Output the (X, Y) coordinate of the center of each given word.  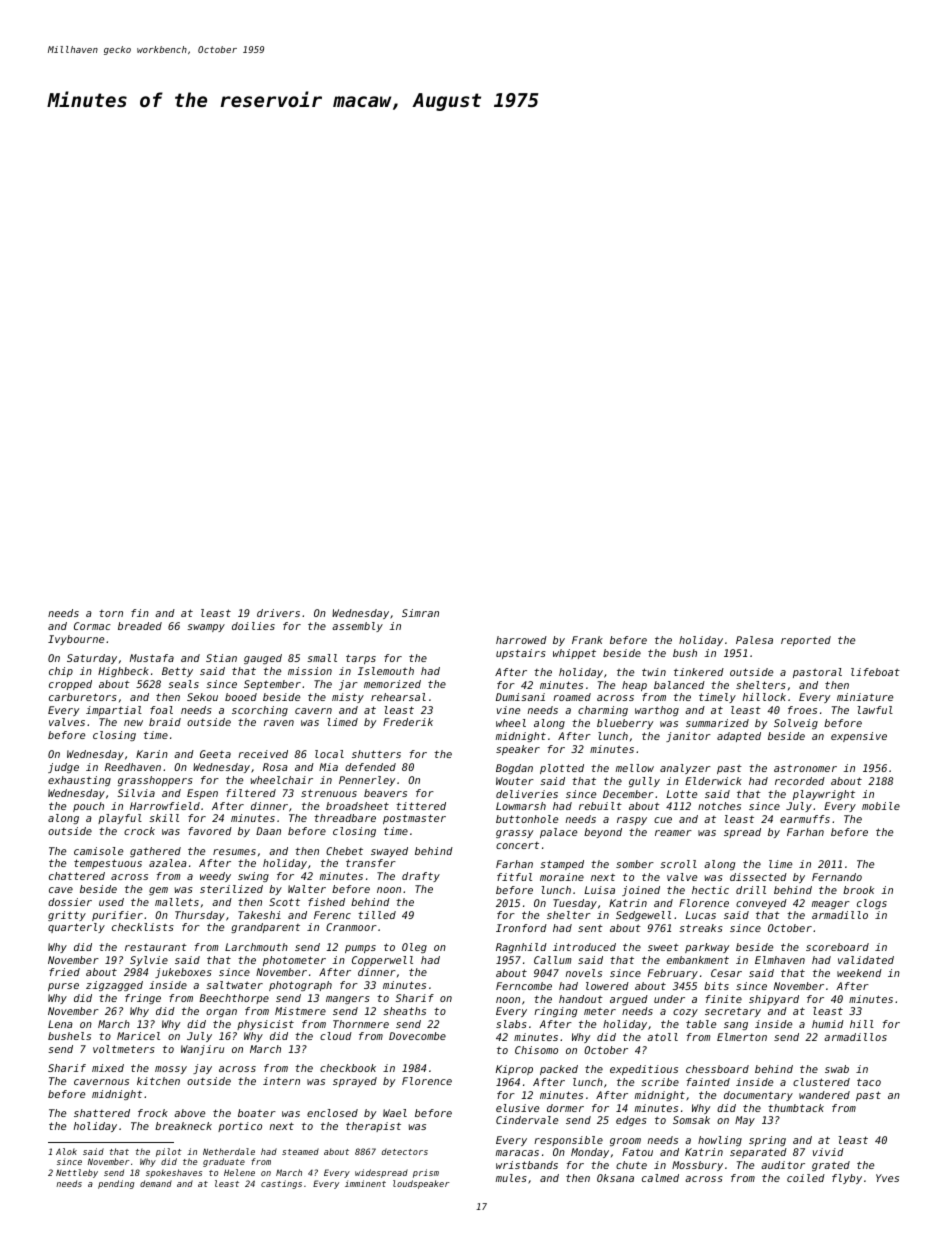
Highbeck (123, 672)
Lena (60, 1024)
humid (828, 1024)
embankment (698, 960)
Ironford (521, 928)
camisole (98, 851)
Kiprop (514, 1070)
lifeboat (875, 672)
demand (156, 1183)
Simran (420, 613)
